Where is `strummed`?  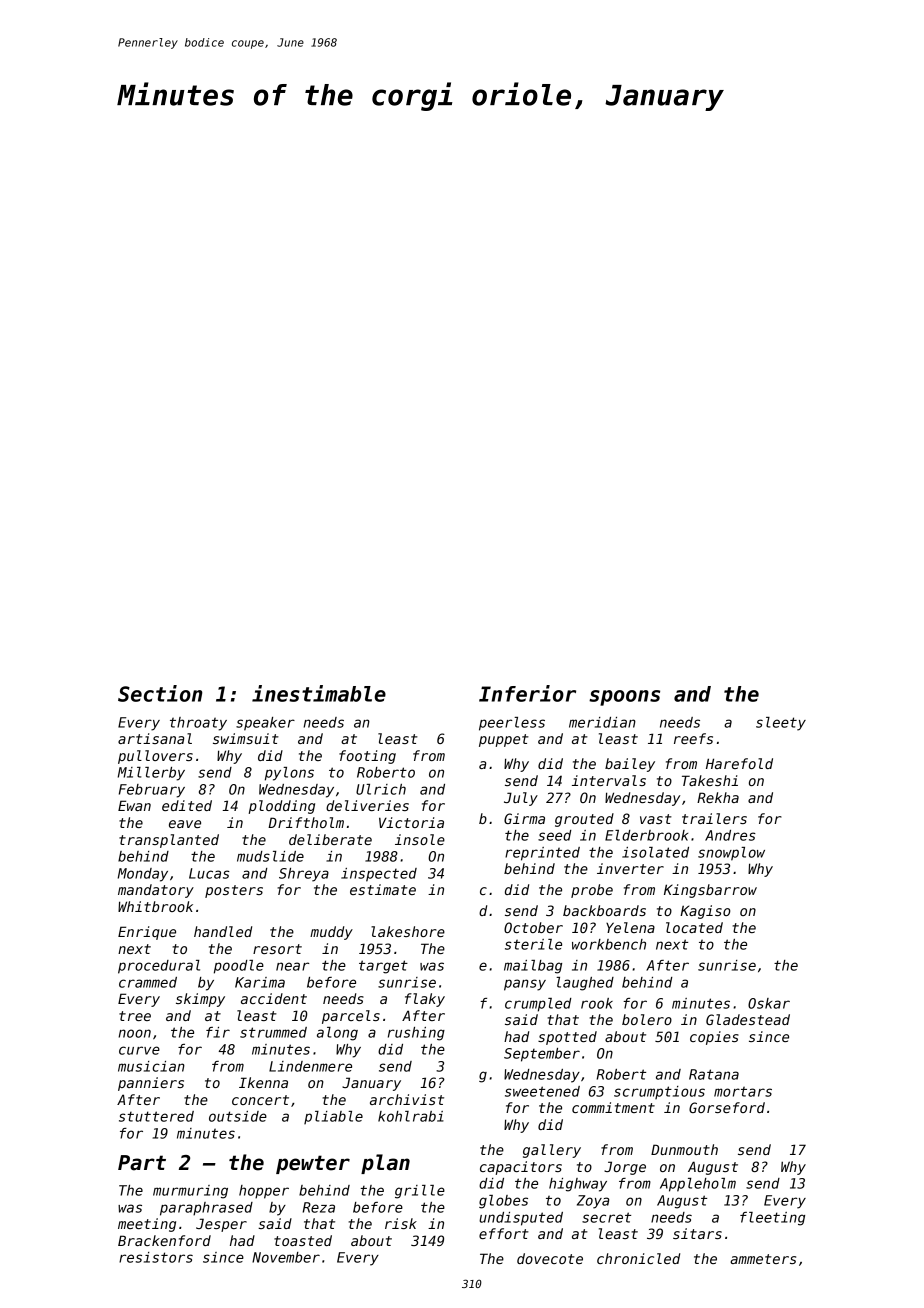
strummed is located at coordinates (273, 1032).
